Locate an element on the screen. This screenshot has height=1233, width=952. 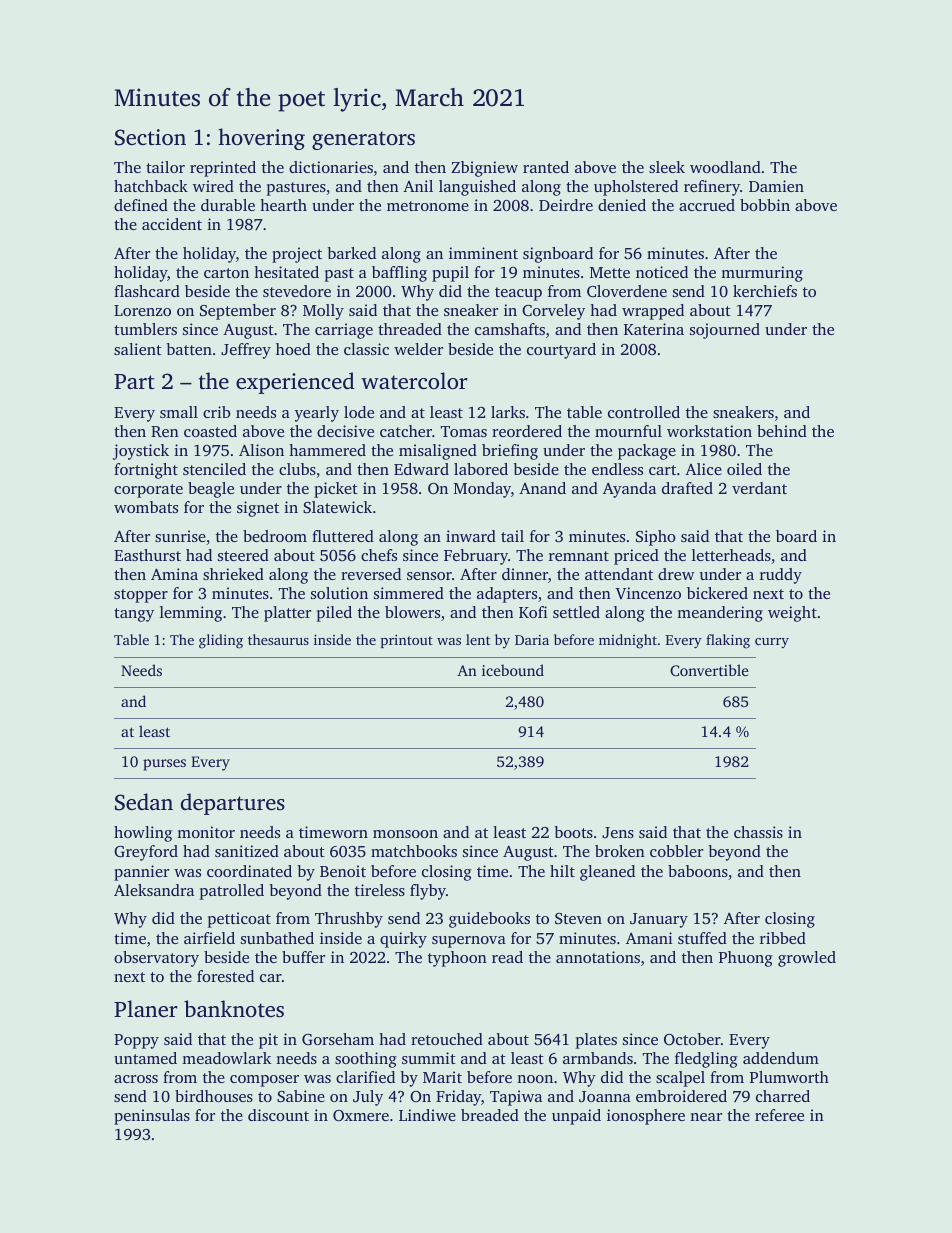
shrieked is located at coordinates (233, 574).
